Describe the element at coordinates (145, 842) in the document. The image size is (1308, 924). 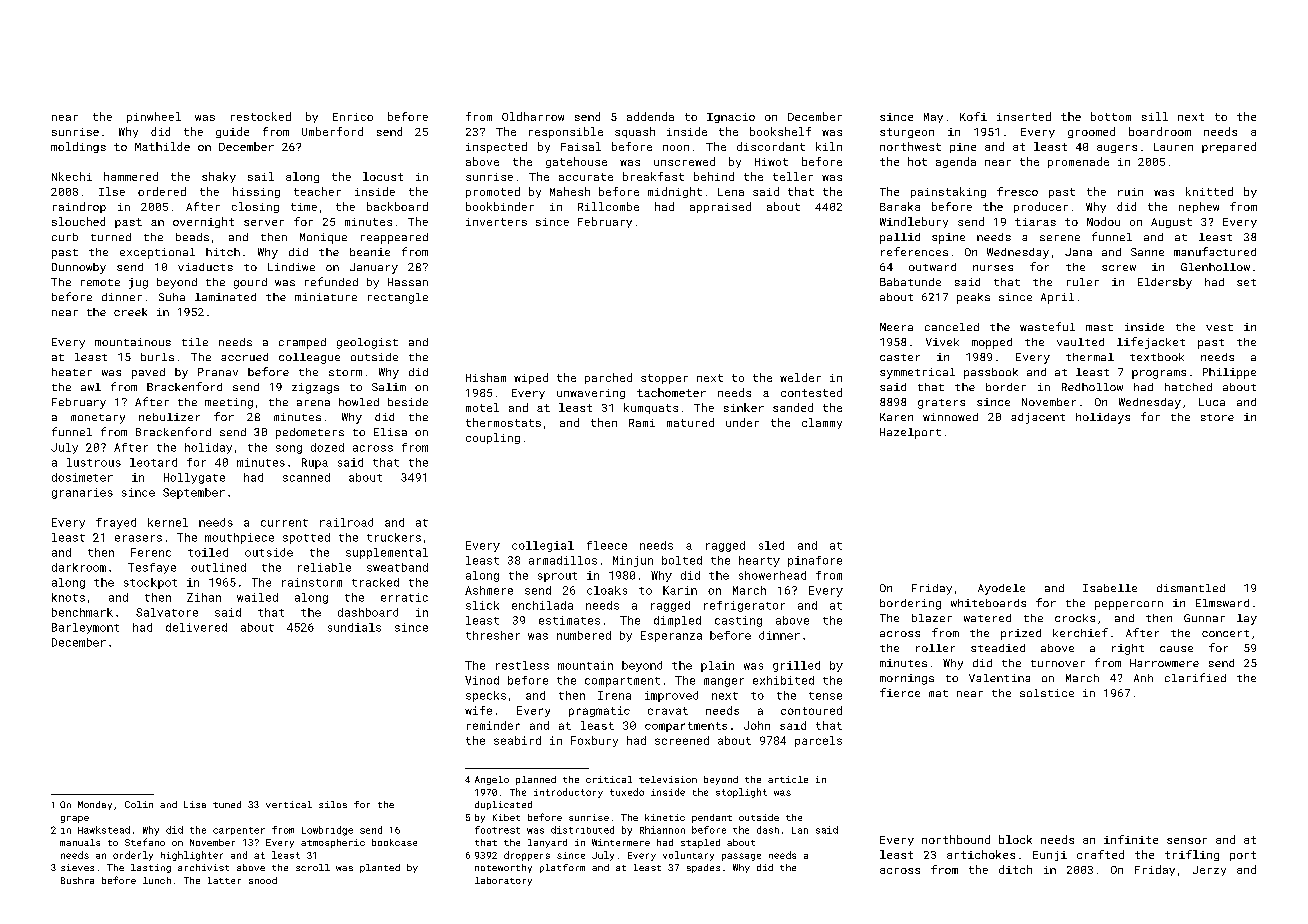
I see `Stefano` at that location.
